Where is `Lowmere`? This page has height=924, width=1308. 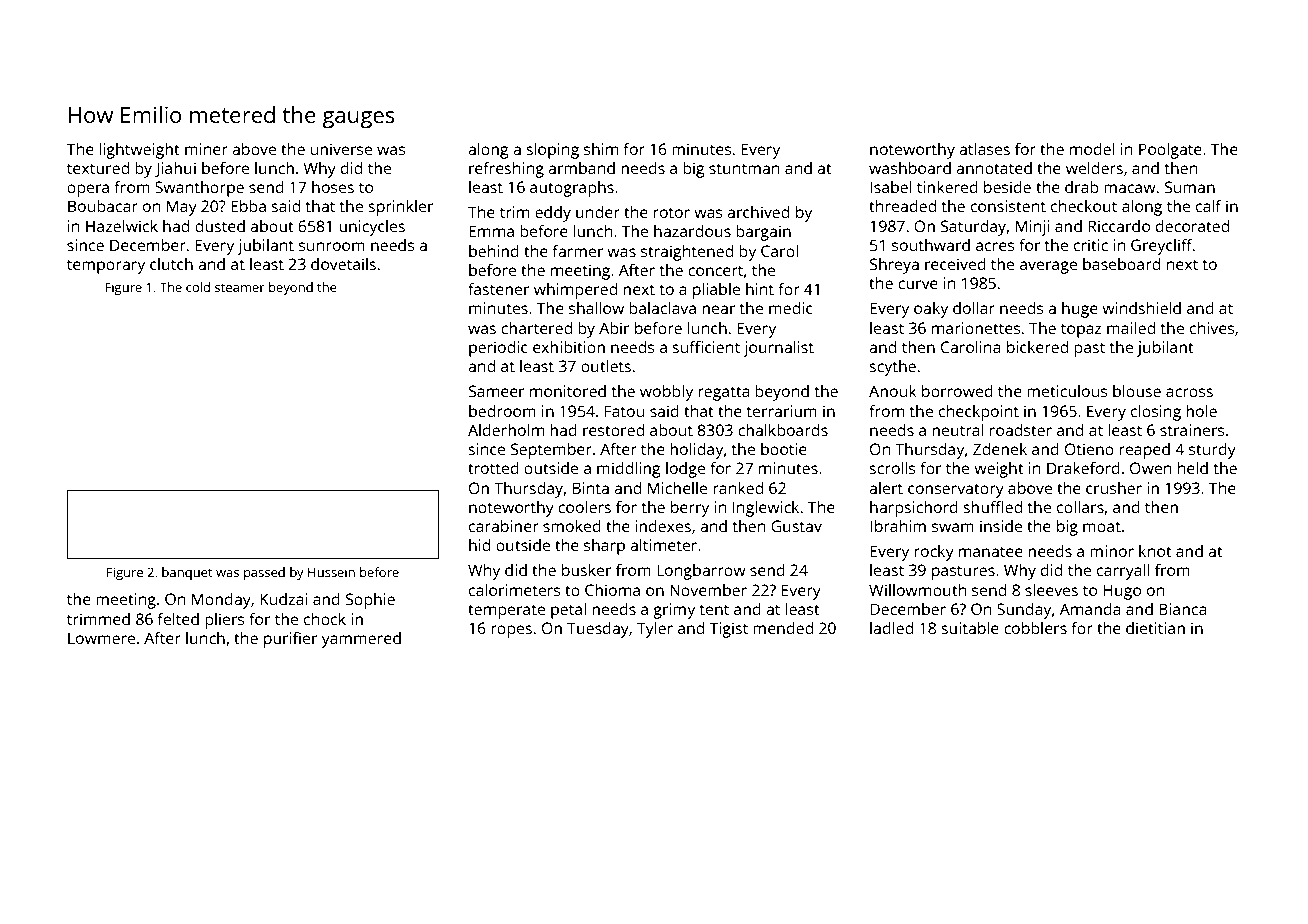 Lowmere is located at coordinates (101, 638).
